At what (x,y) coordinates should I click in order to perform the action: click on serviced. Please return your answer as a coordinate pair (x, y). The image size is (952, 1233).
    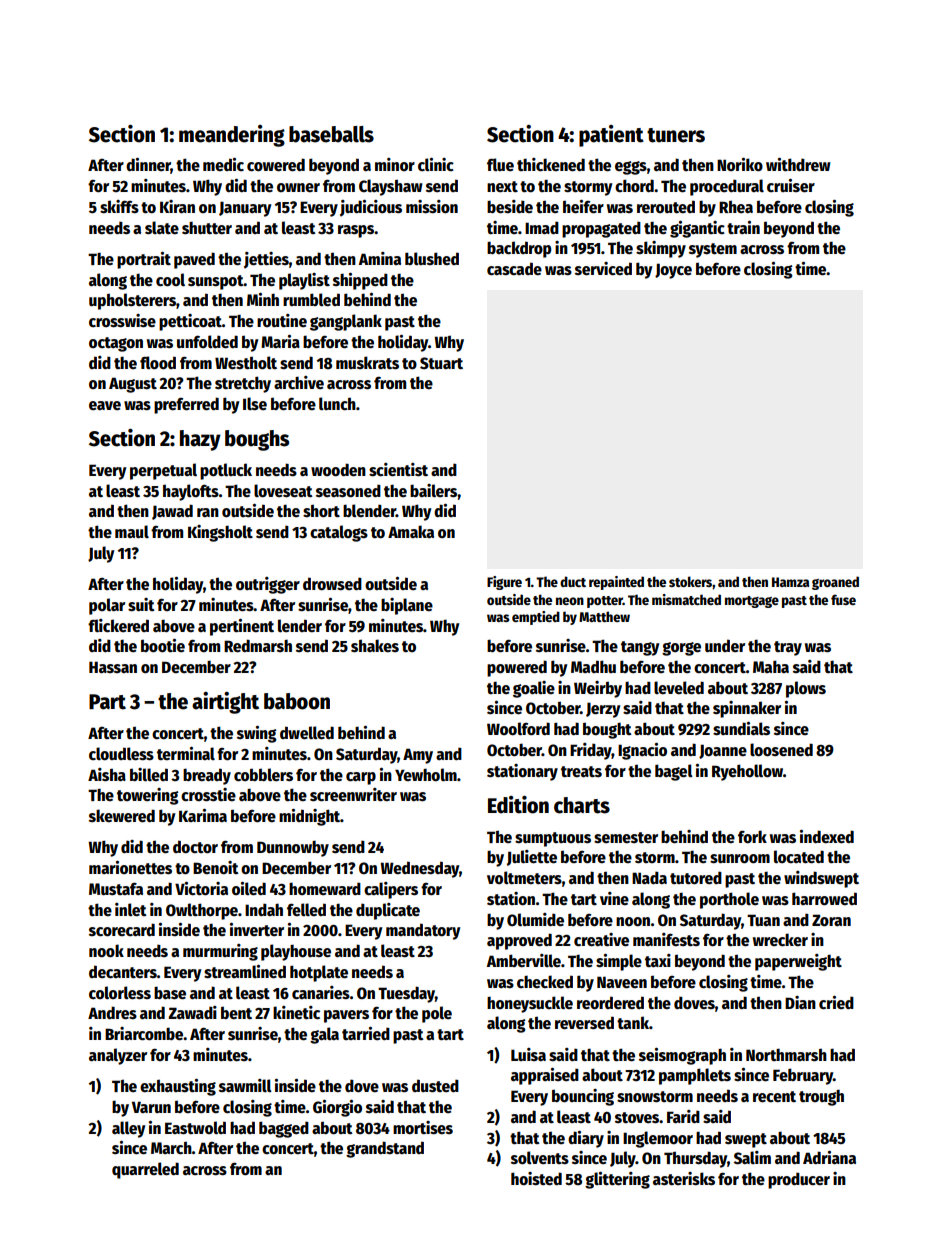
    Looking at the image, I should click on (603, 269).
